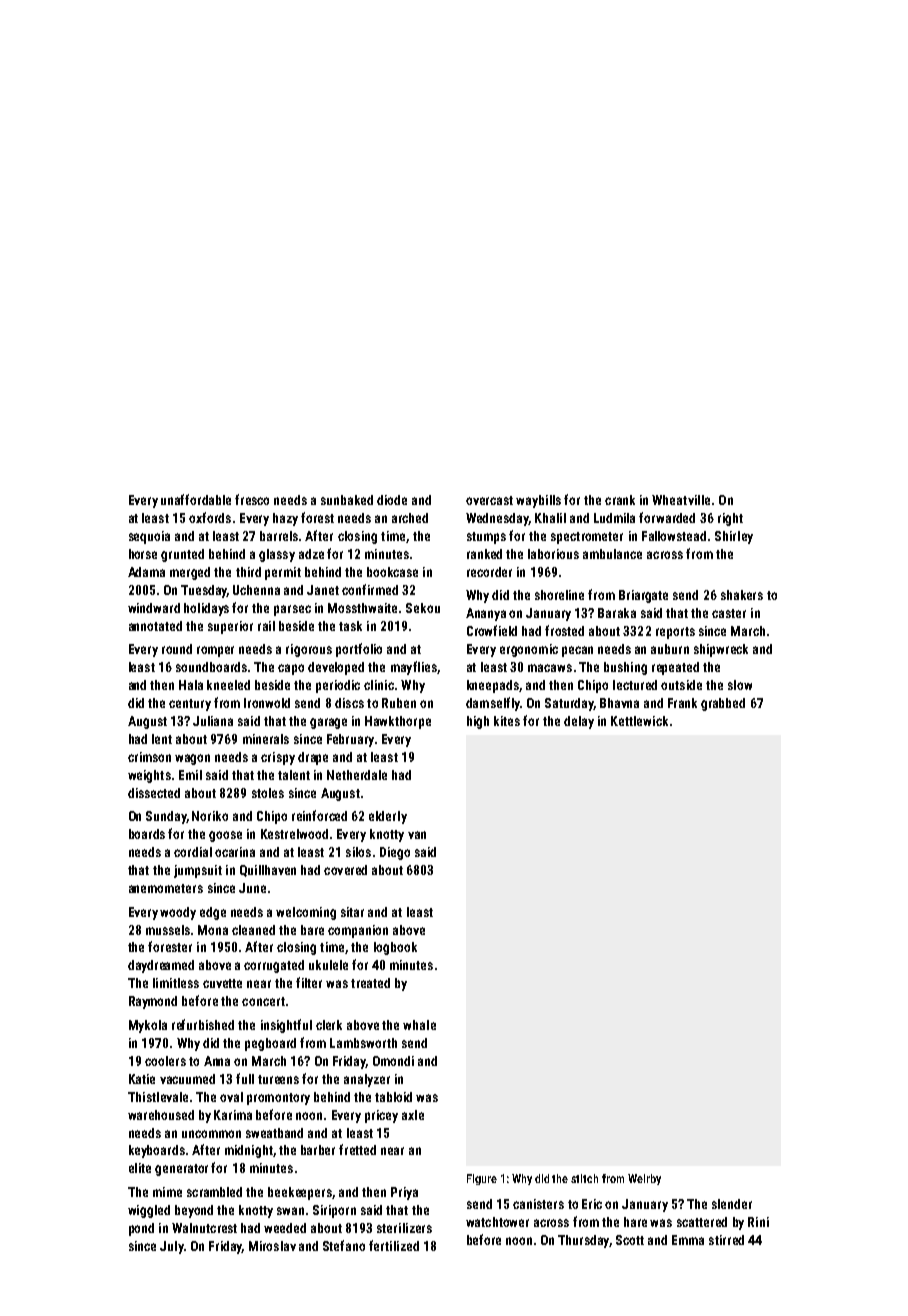  Describe the element at coordinates (140, 1168) in the screenshot. I see `elite` at that location.
